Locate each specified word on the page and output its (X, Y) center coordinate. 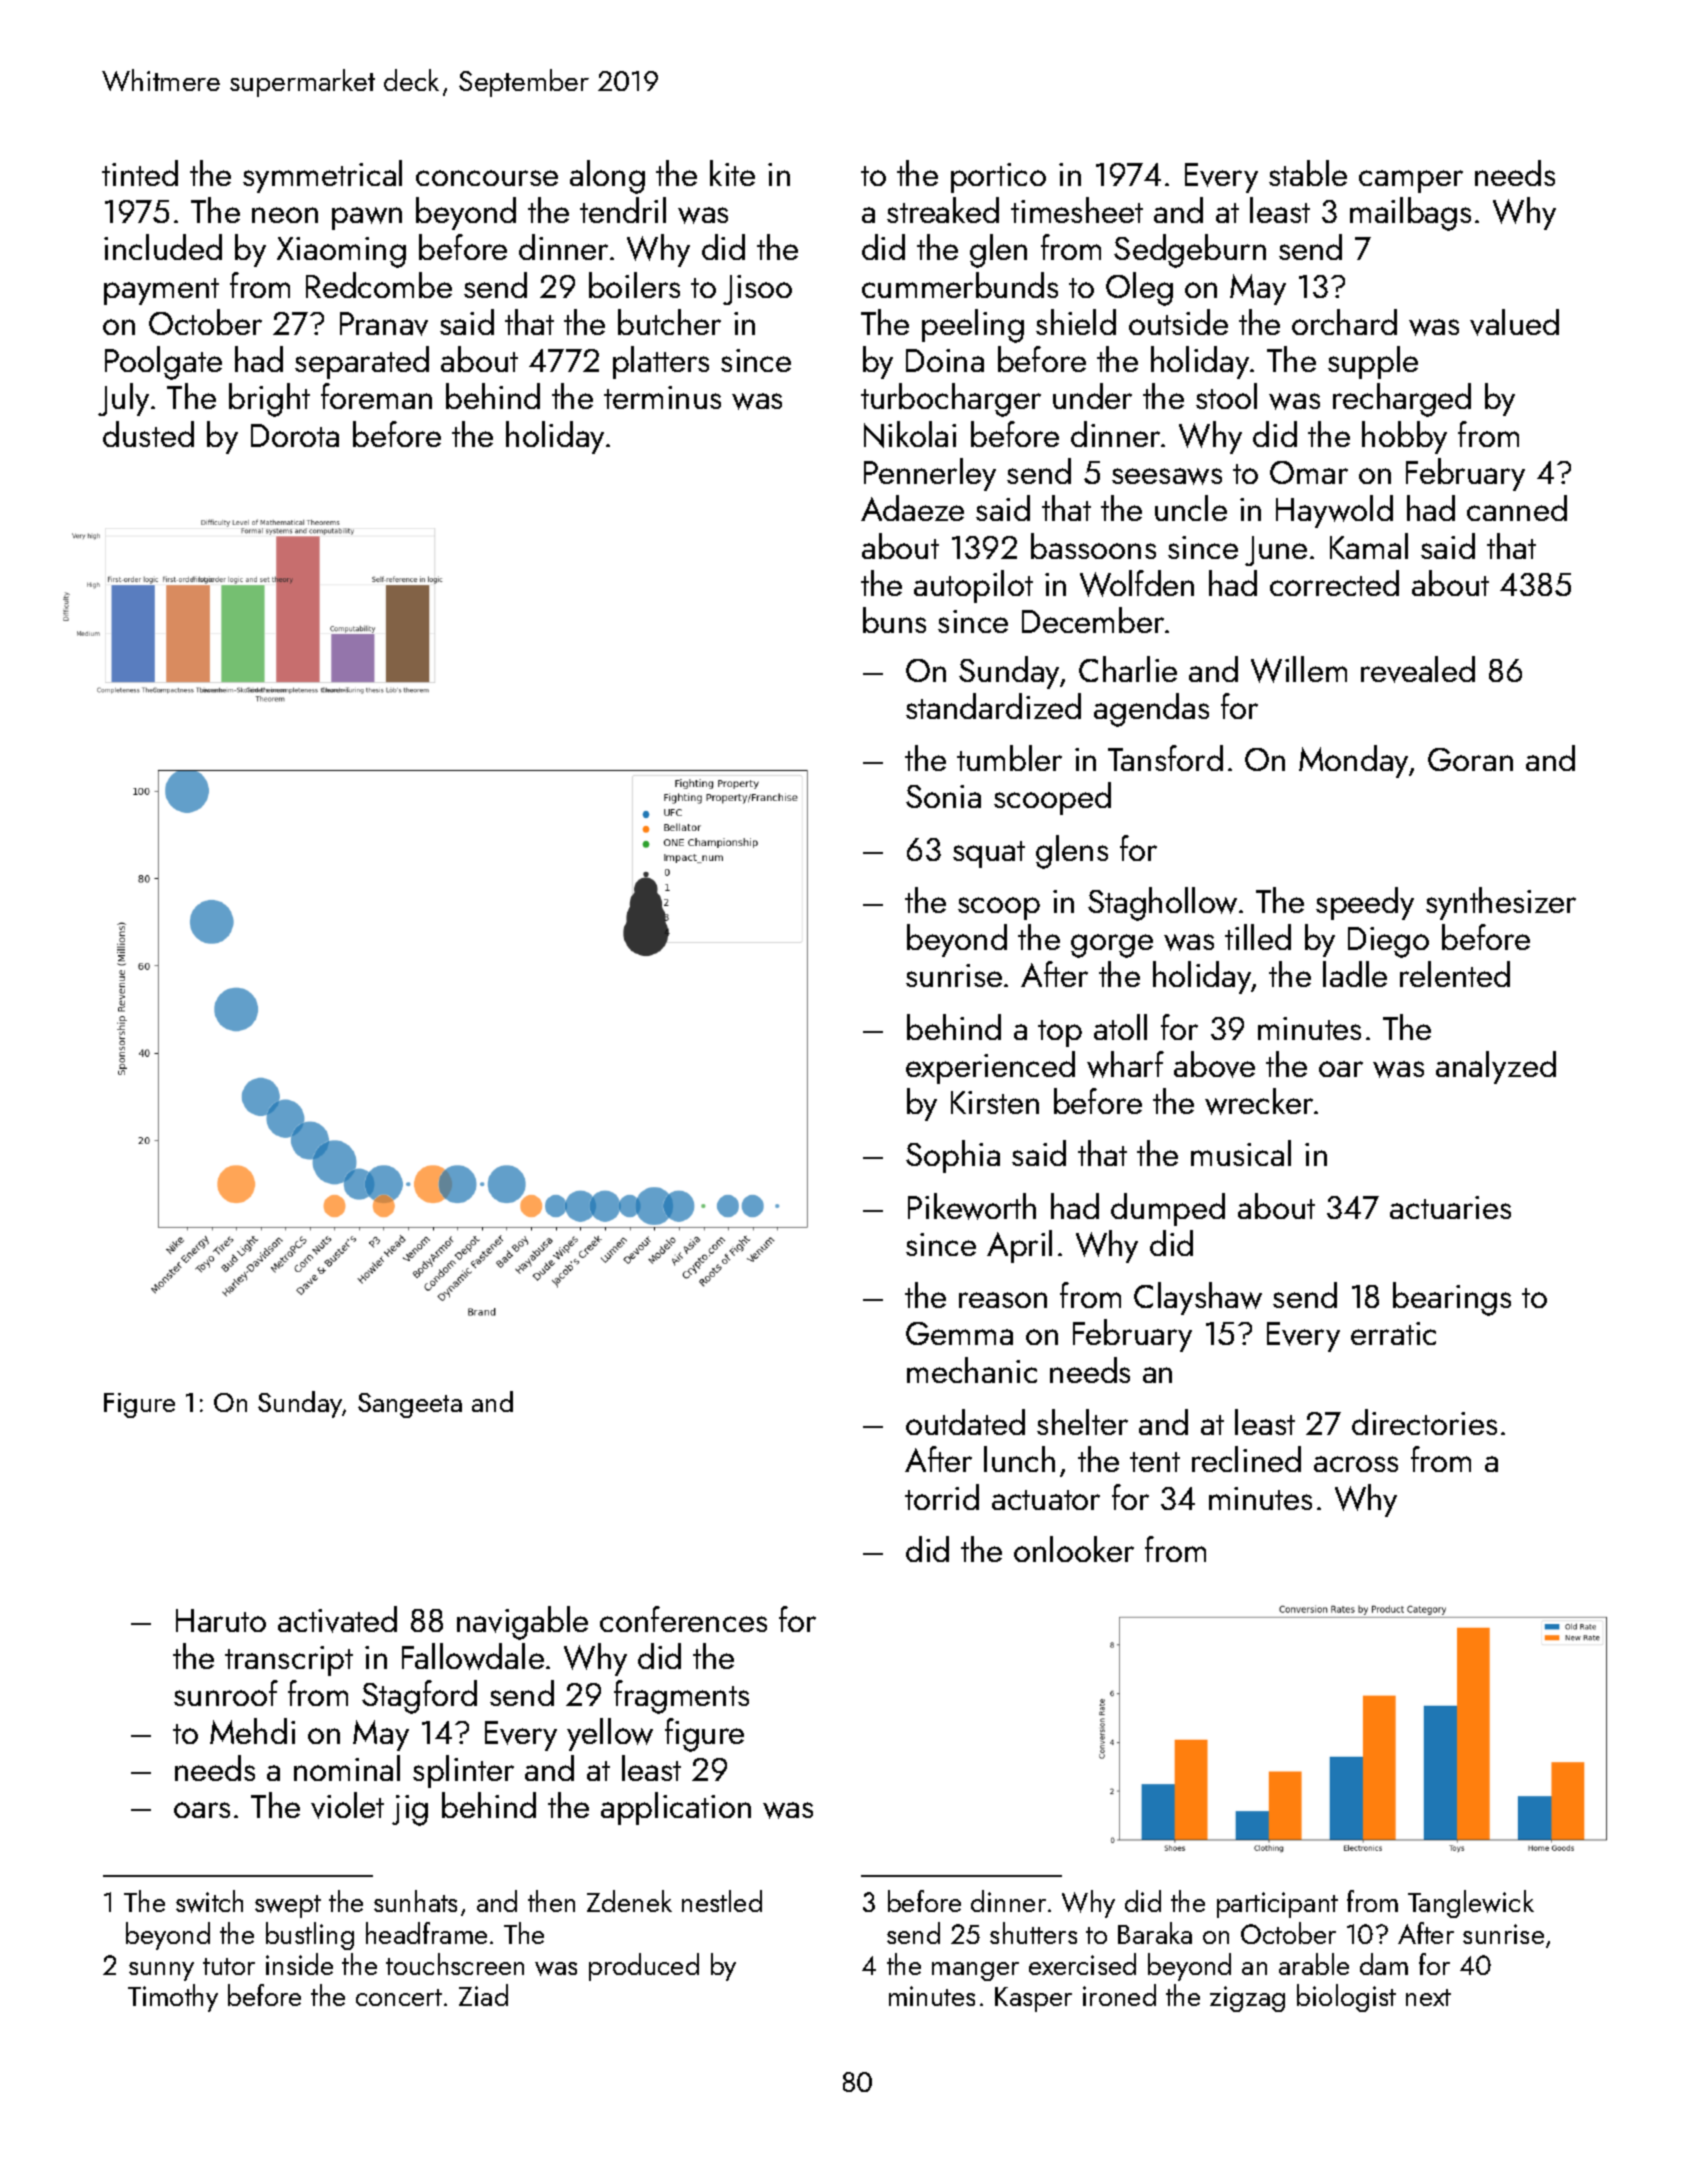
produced (644, 1967)
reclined (1246, 1459)
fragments (681, 1697)
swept (288, 1906)
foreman (376, 396)
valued (1514, 322)
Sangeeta (410, 1405)
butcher (669, 322)
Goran (1470, 759)
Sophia (953, 1156)
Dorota (295, 435)
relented (1455, 974)
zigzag (1247, 1999)
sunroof (226, 1693)
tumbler (1009, 758)
